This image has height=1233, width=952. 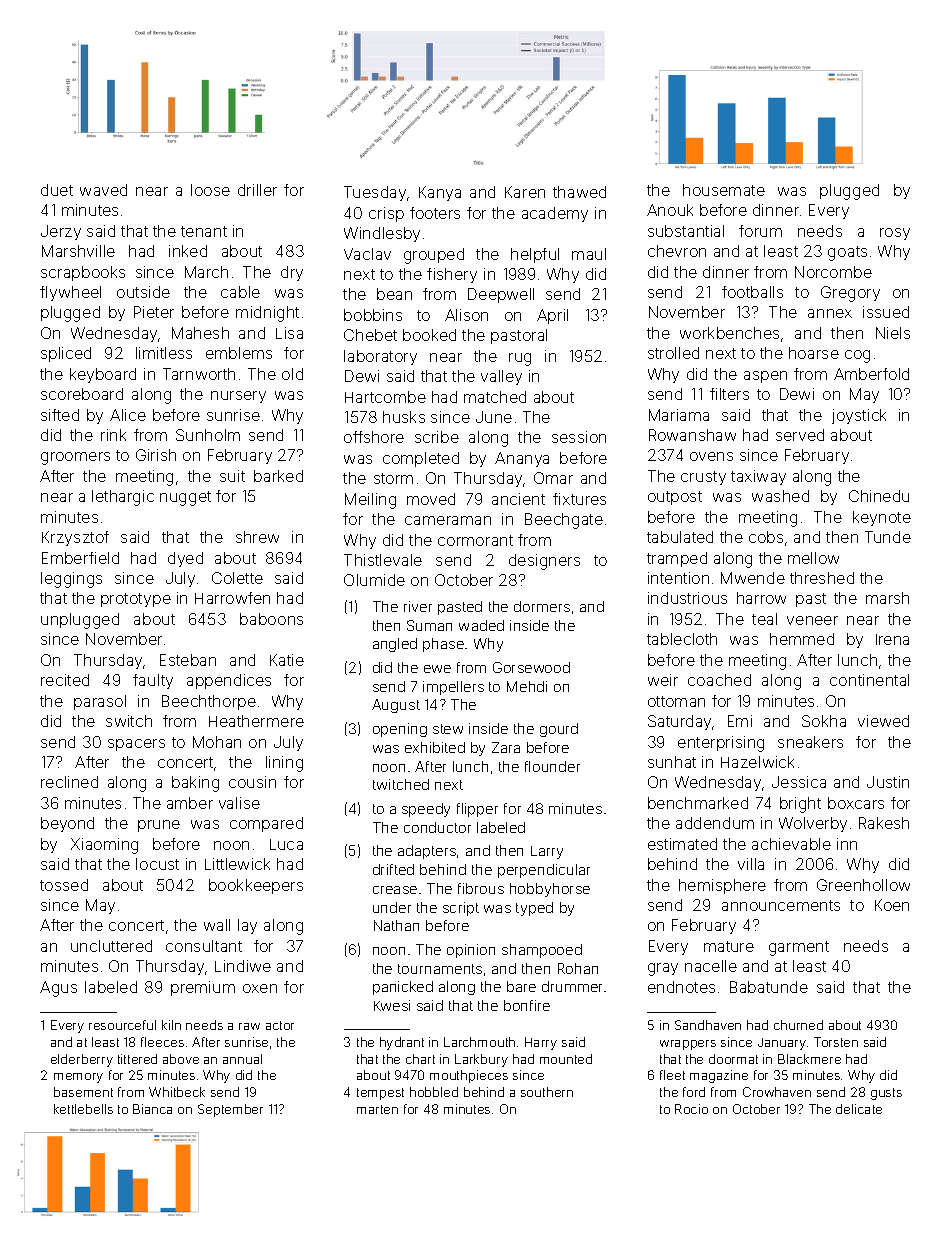 I want to click on tabulated, so click(x=680, y=537).
